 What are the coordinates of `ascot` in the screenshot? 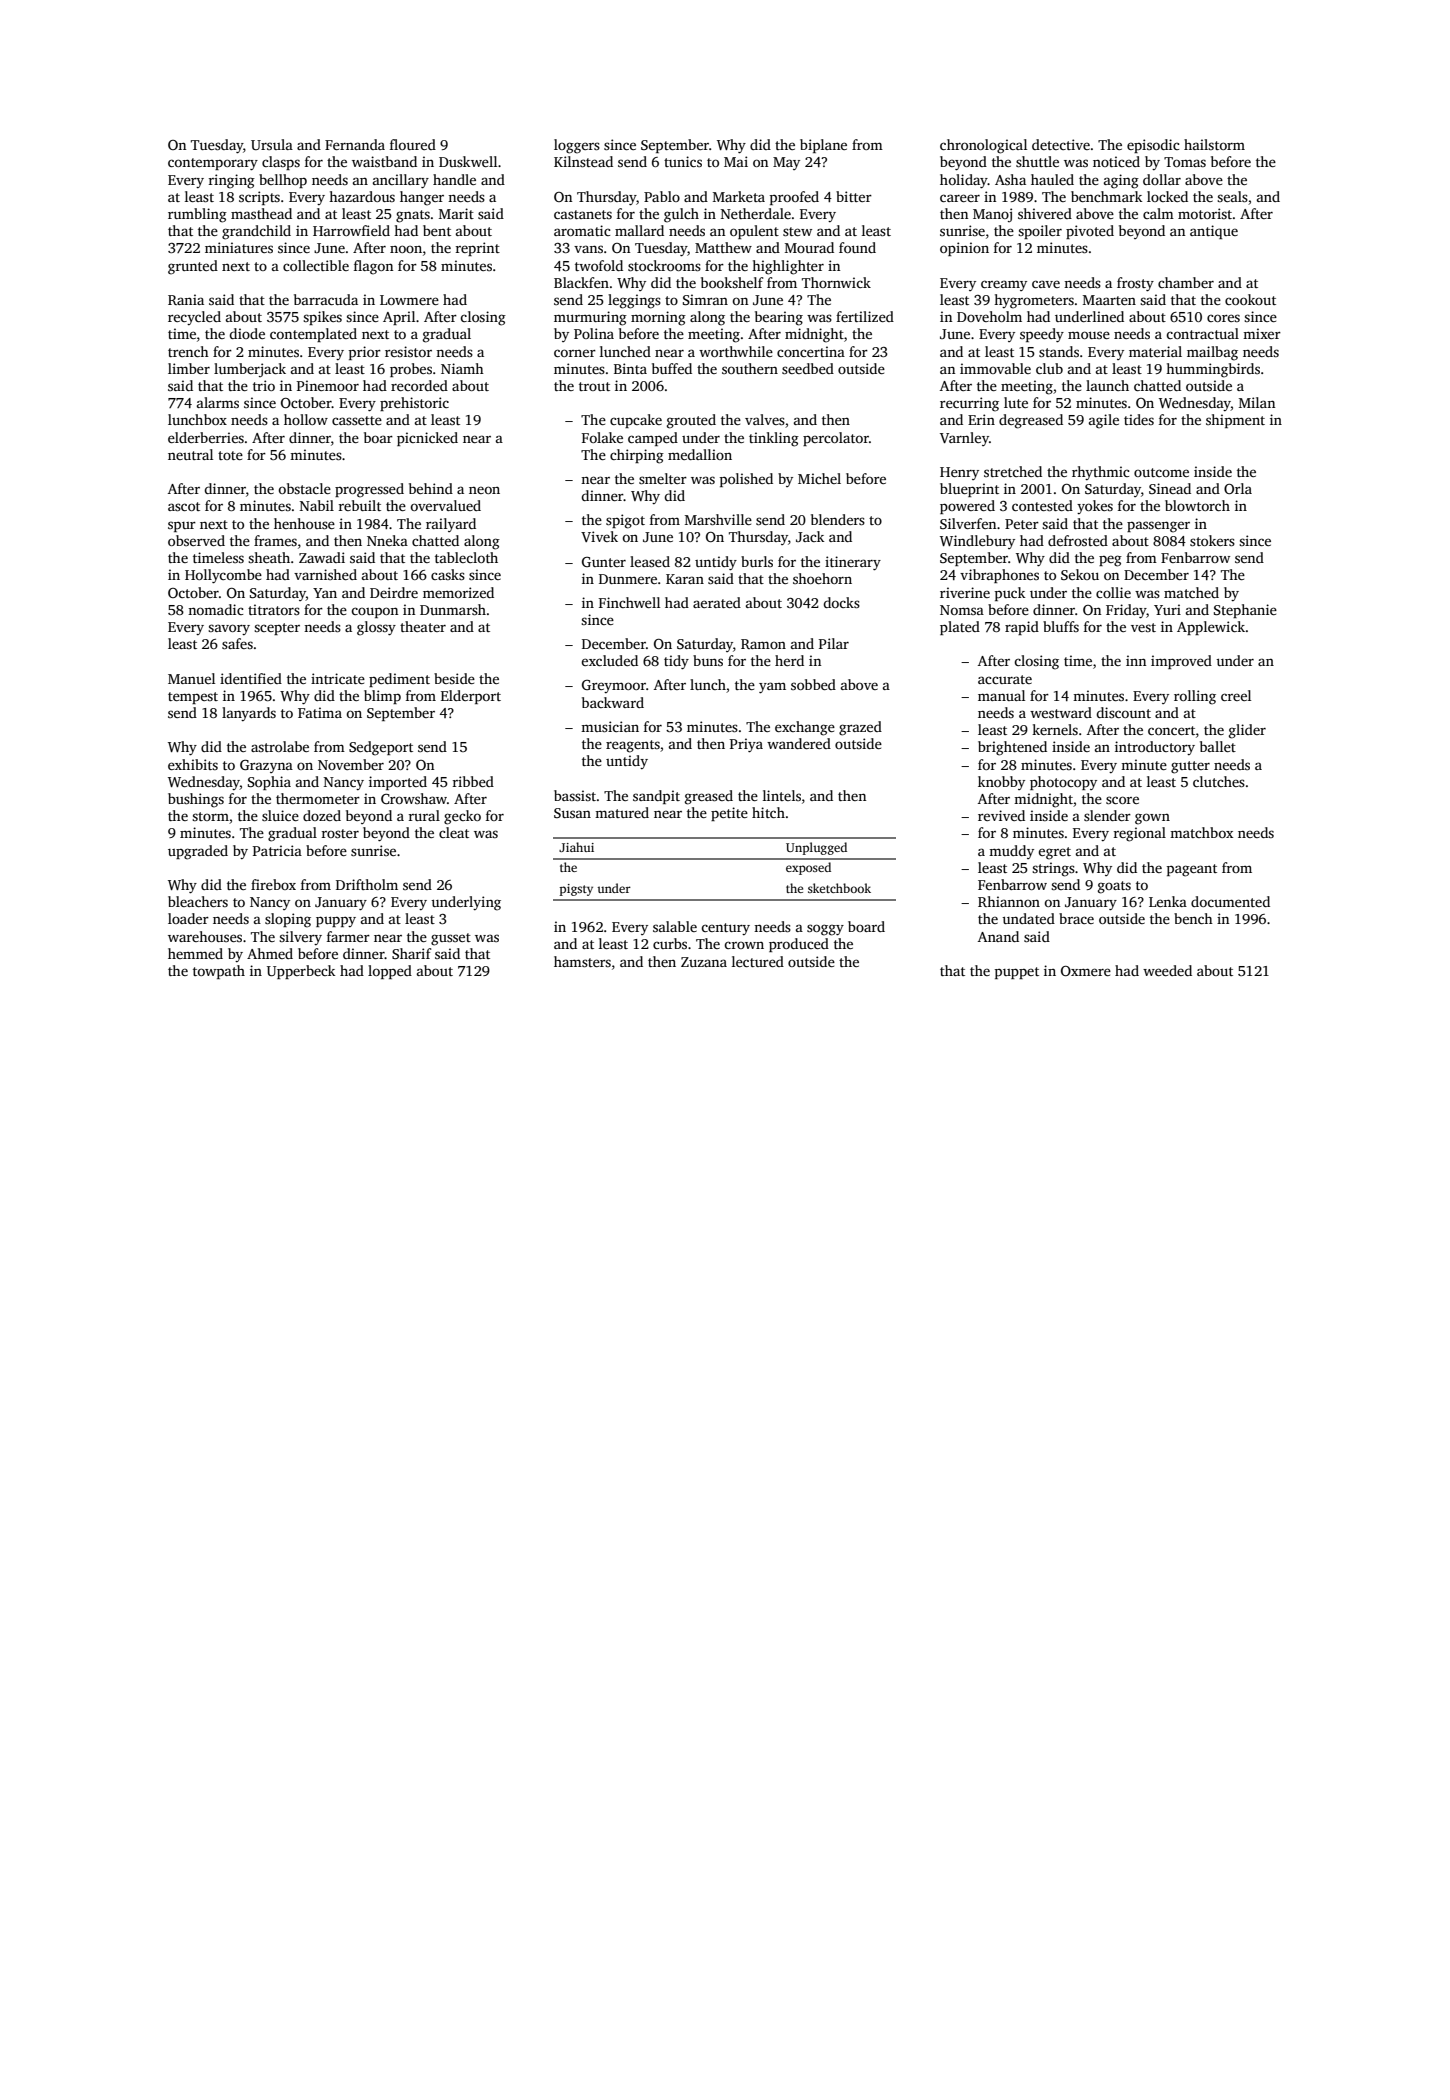 It's located at (184, 506).
